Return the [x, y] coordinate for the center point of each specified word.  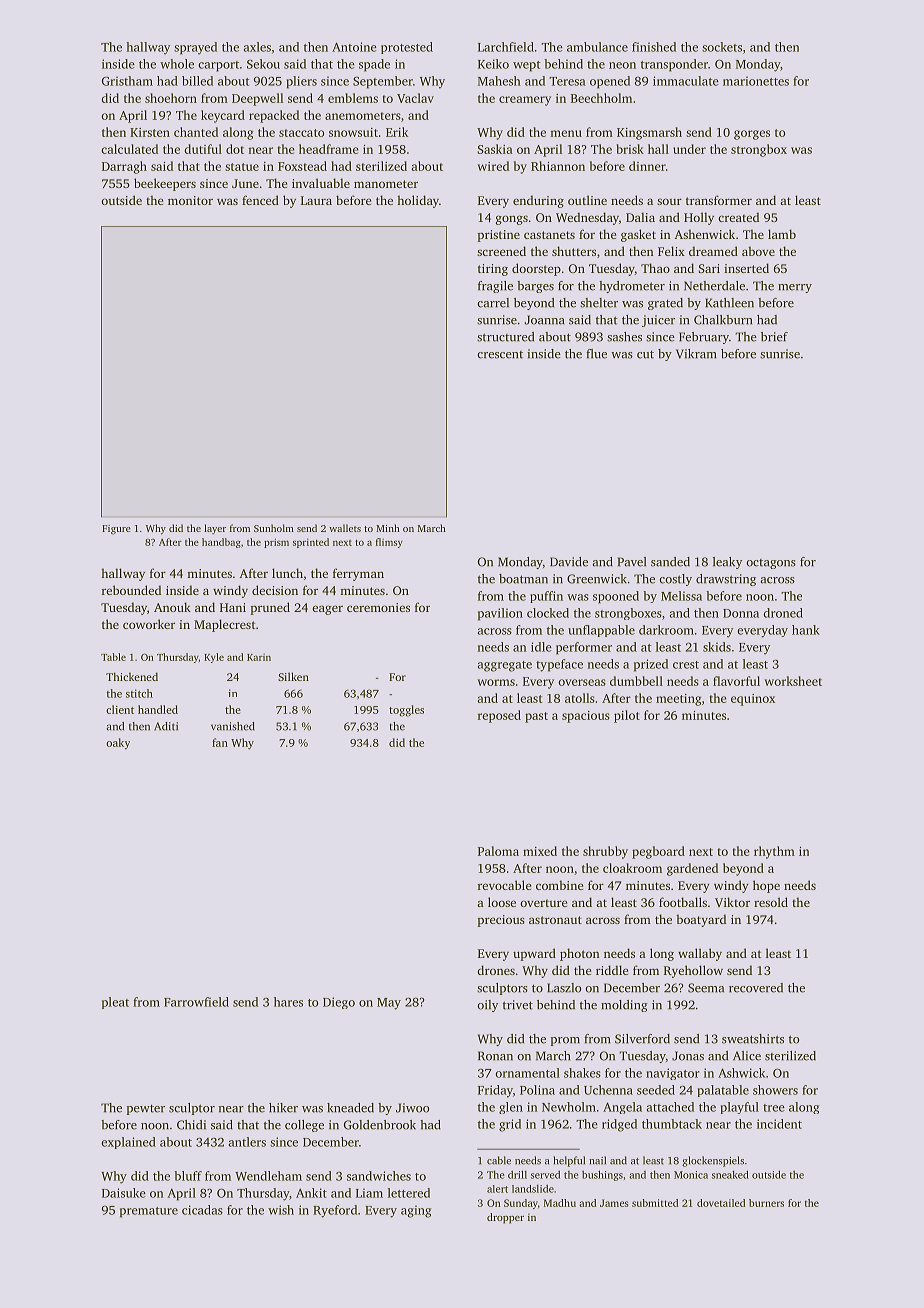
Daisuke [124, 1193]
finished [654, 47]
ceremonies [378, 607]
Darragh [124, 167]
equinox [753, 700]
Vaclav [415, 98]
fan [220, 742]
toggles [406, 711]
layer [215, 529]
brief [774, 337]
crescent [500, 355]
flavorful [736, 681]
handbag [221, 543]
